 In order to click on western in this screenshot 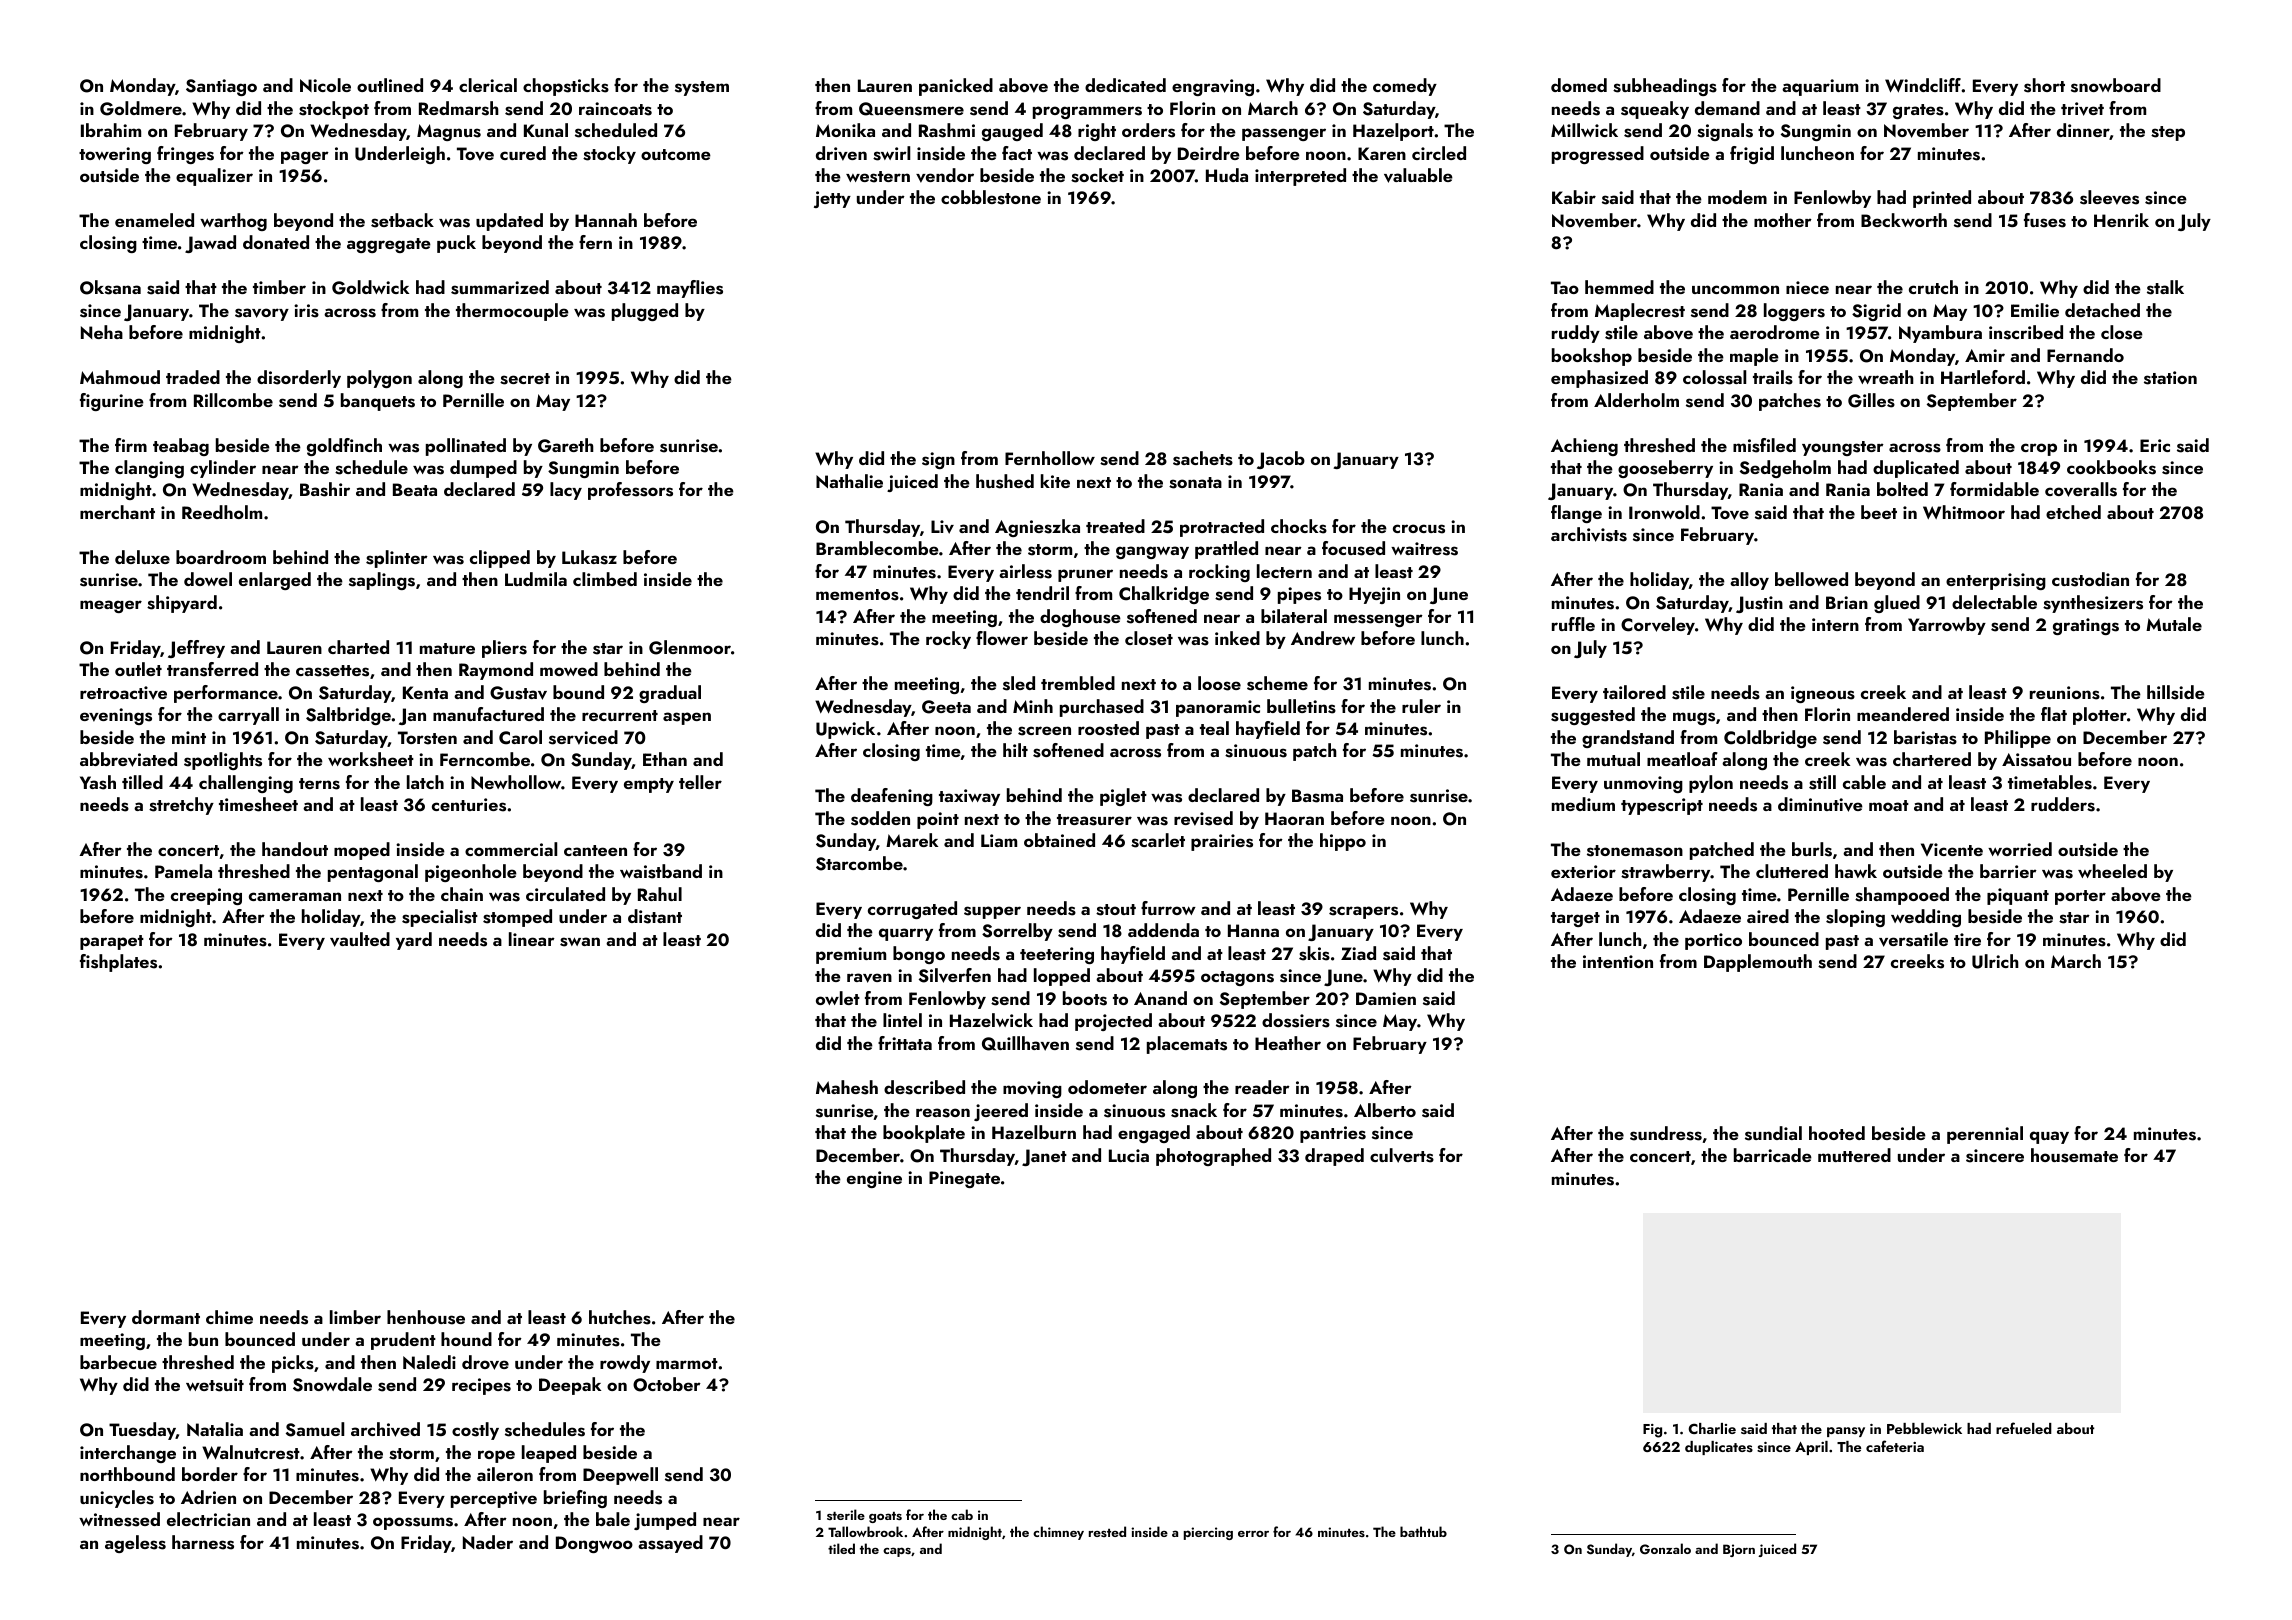, I will do `click(878, 177)`.
